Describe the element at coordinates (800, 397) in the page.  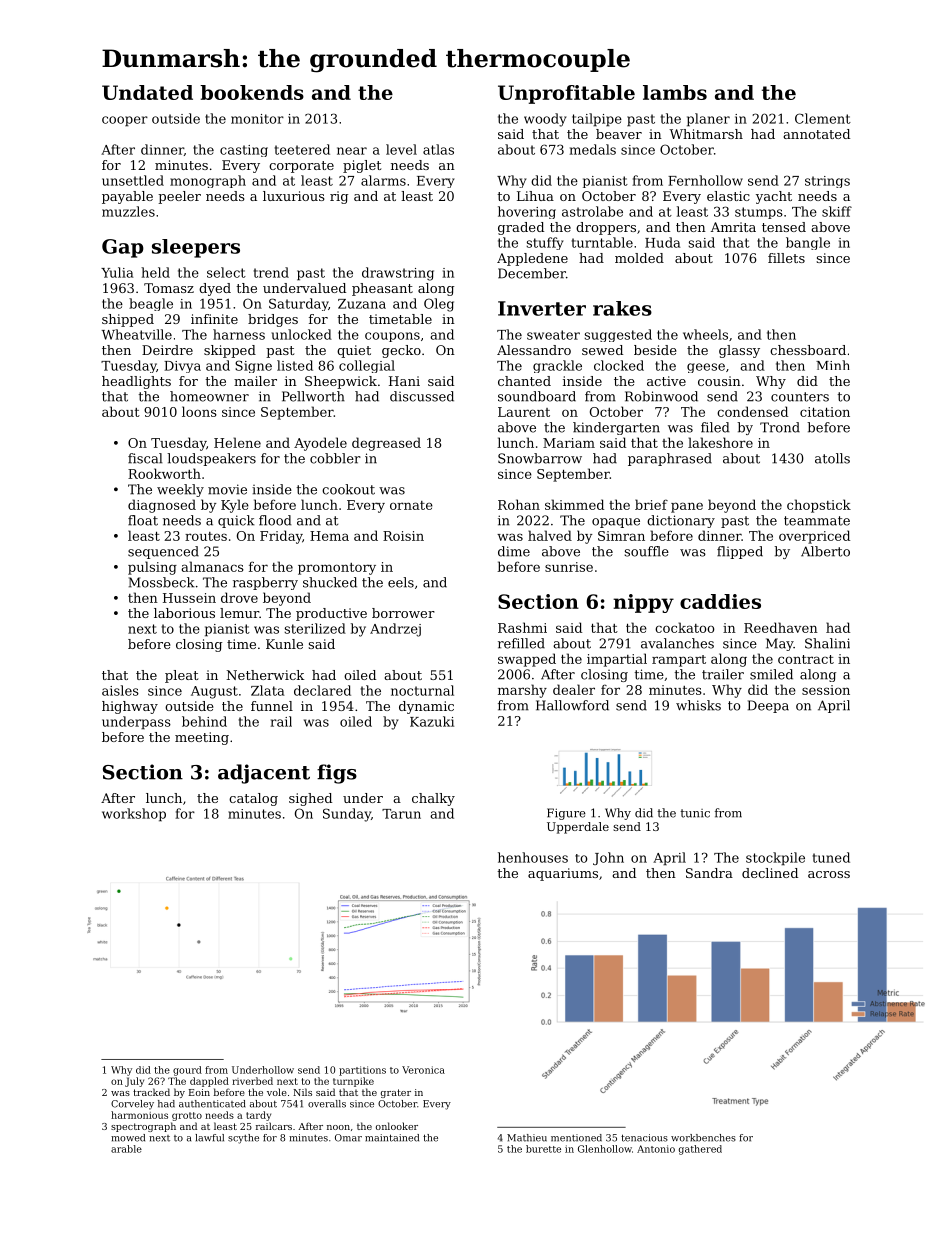
I see `counters` at that location.
